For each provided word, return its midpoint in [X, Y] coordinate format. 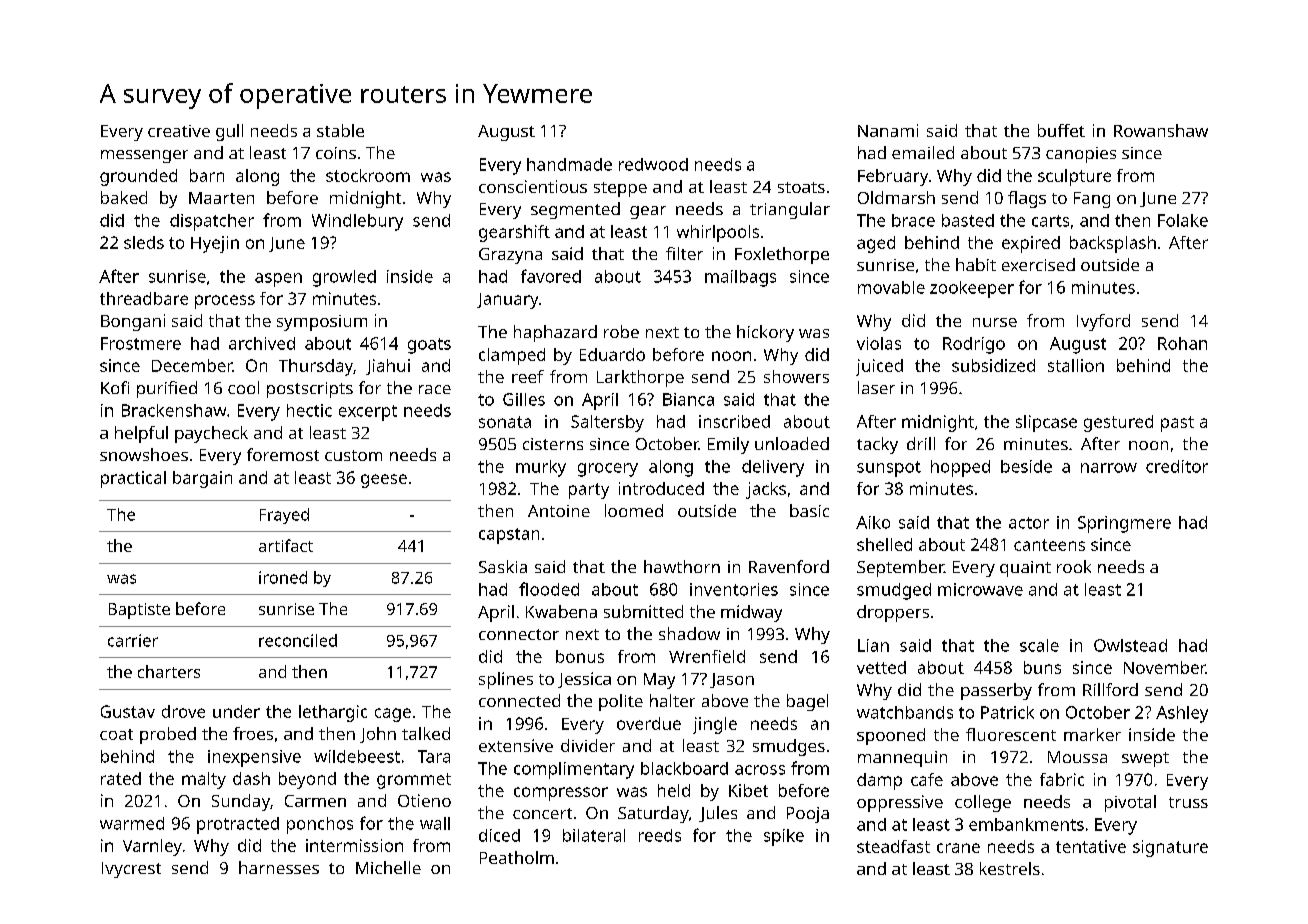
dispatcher [212, 222]
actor [1029, 523]
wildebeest [357, 756]
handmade [569, 164]
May [659, 681]
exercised [1038, 264]
